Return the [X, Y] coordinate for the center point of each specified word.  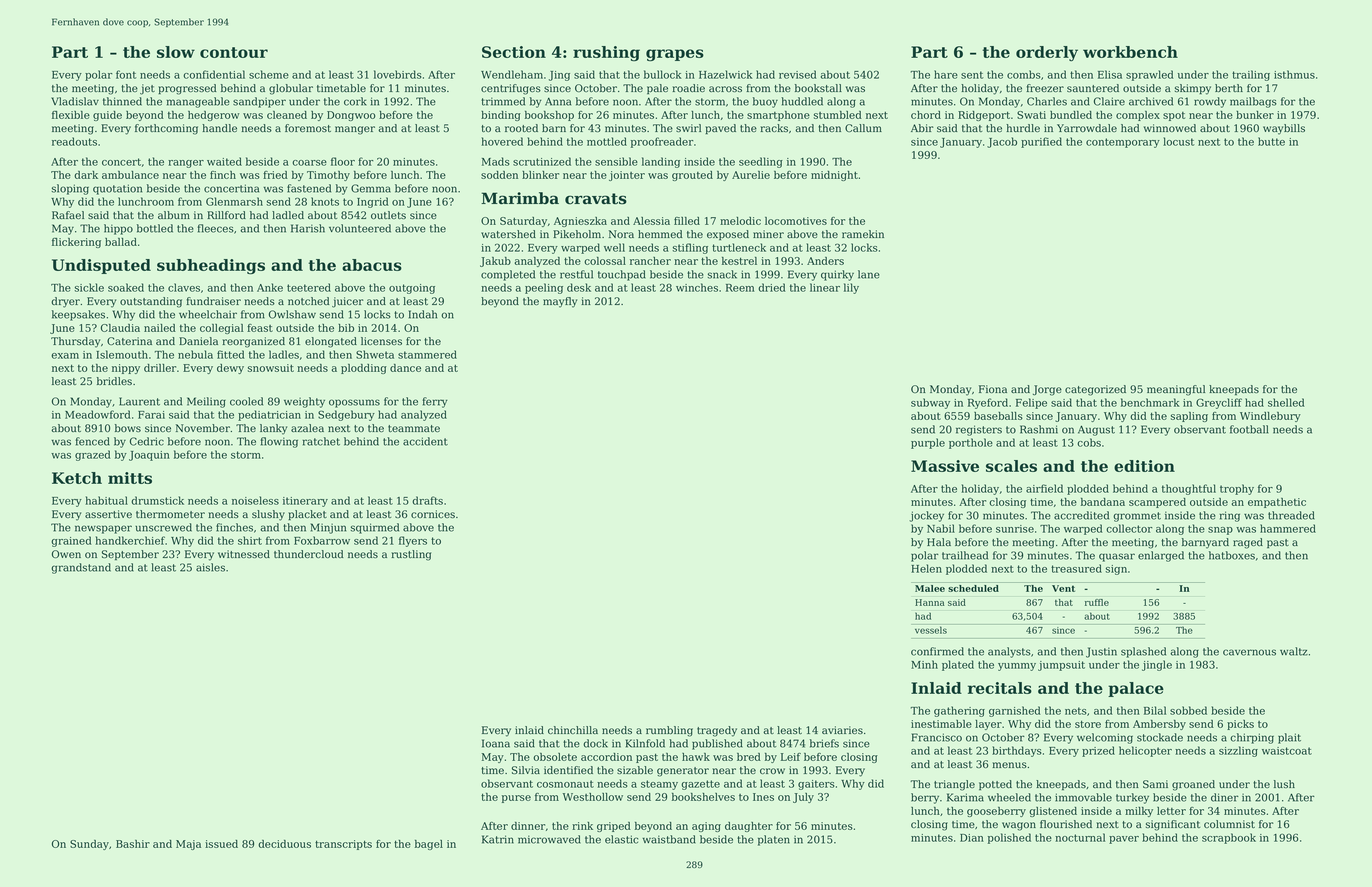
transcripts [343, 845]
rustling [411, 555]
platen [774, 840]
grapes [675, 55]
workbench [1130, 52]
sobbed [1188, 710]
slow [176, 52]
